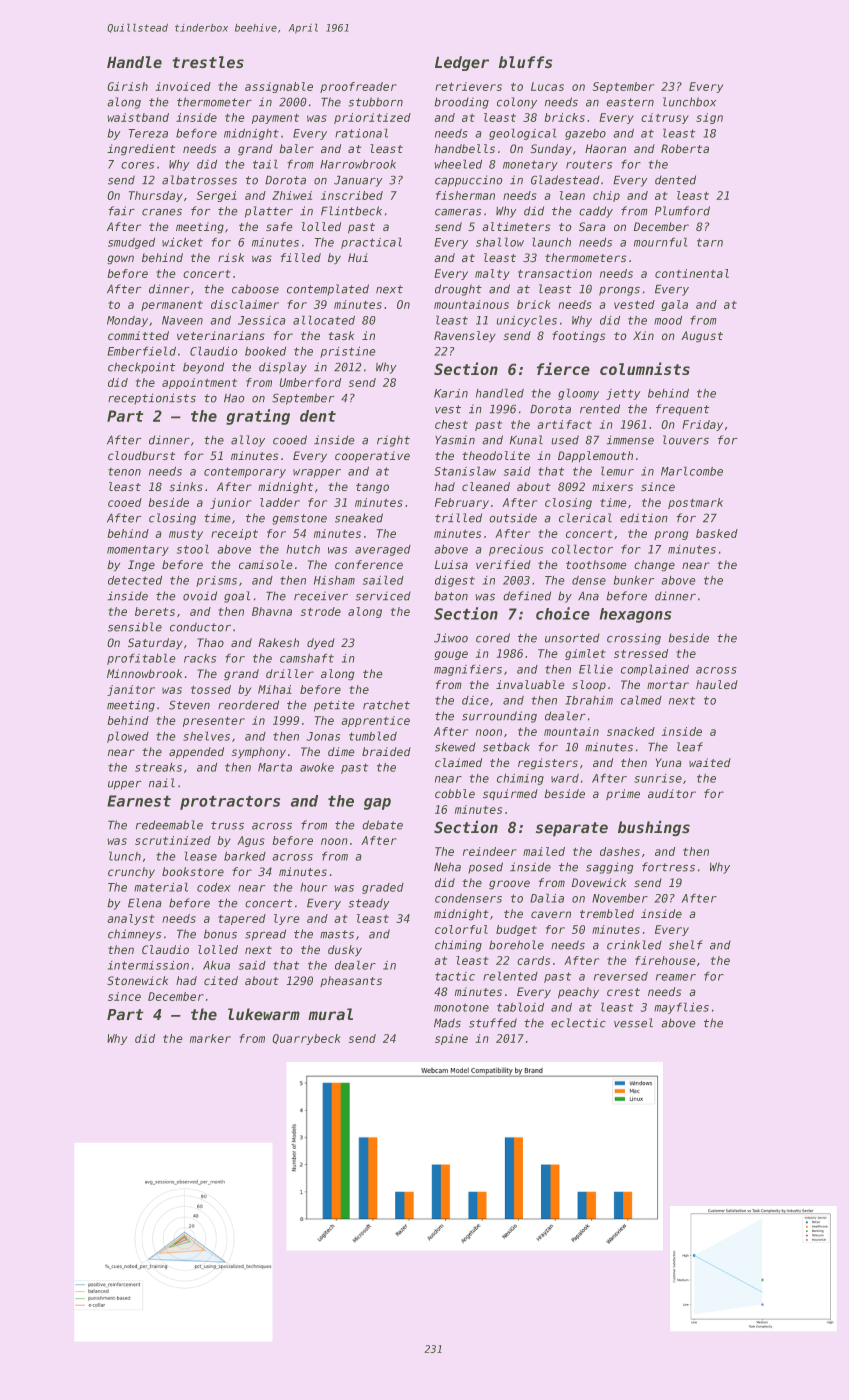  I want to click on Neha, so click(447, 867).
